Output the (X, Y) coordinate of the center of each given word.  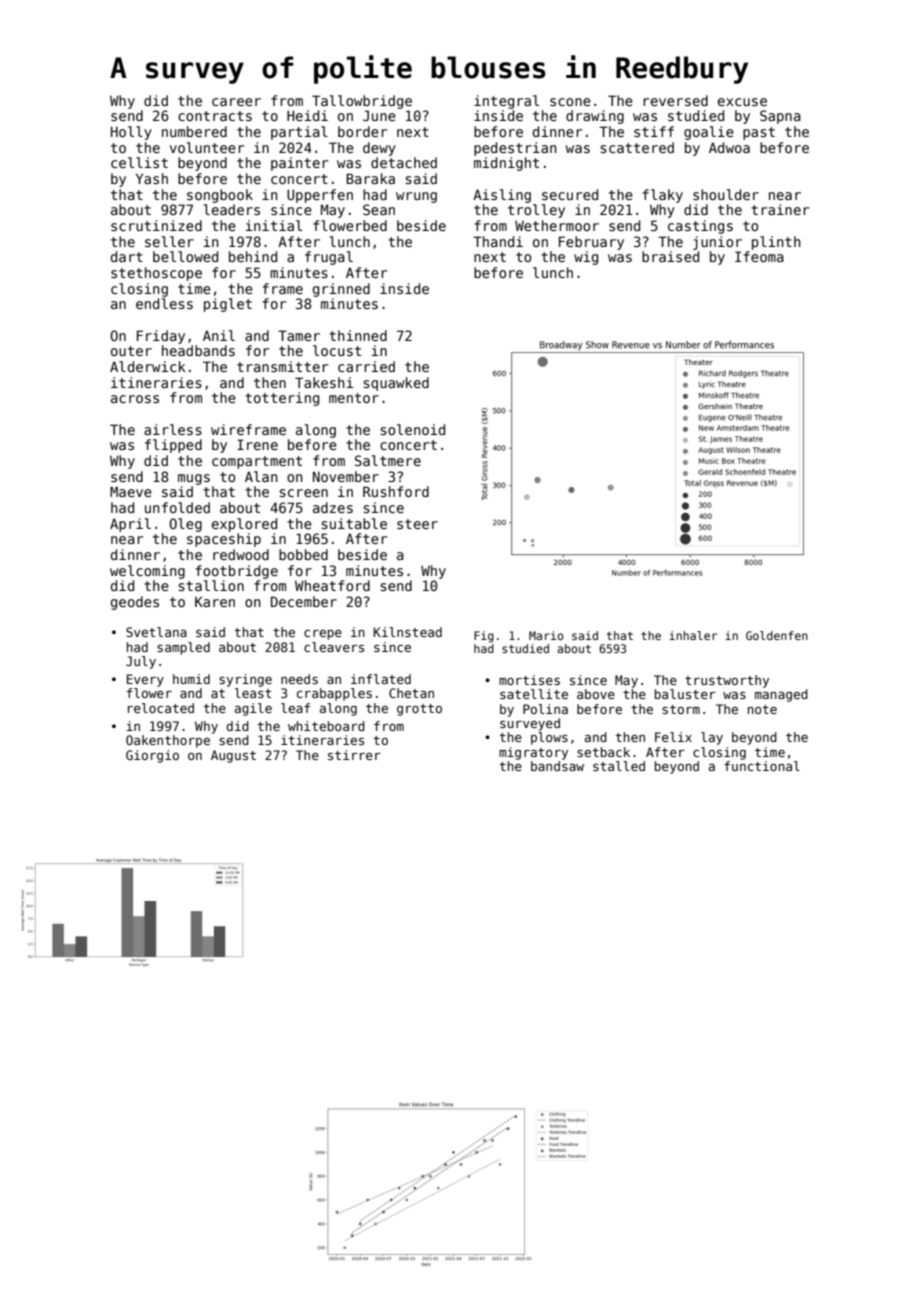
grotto (419, 710)
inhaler (693, 635)
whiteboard (326, 726)
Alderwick (148, 366)
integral (506, 102)
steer (417, 524)
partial (299, 133)
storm (681, 709)
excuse (742, 102)
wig (586, 258)
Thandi (498, 241)
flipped (173, 446)
